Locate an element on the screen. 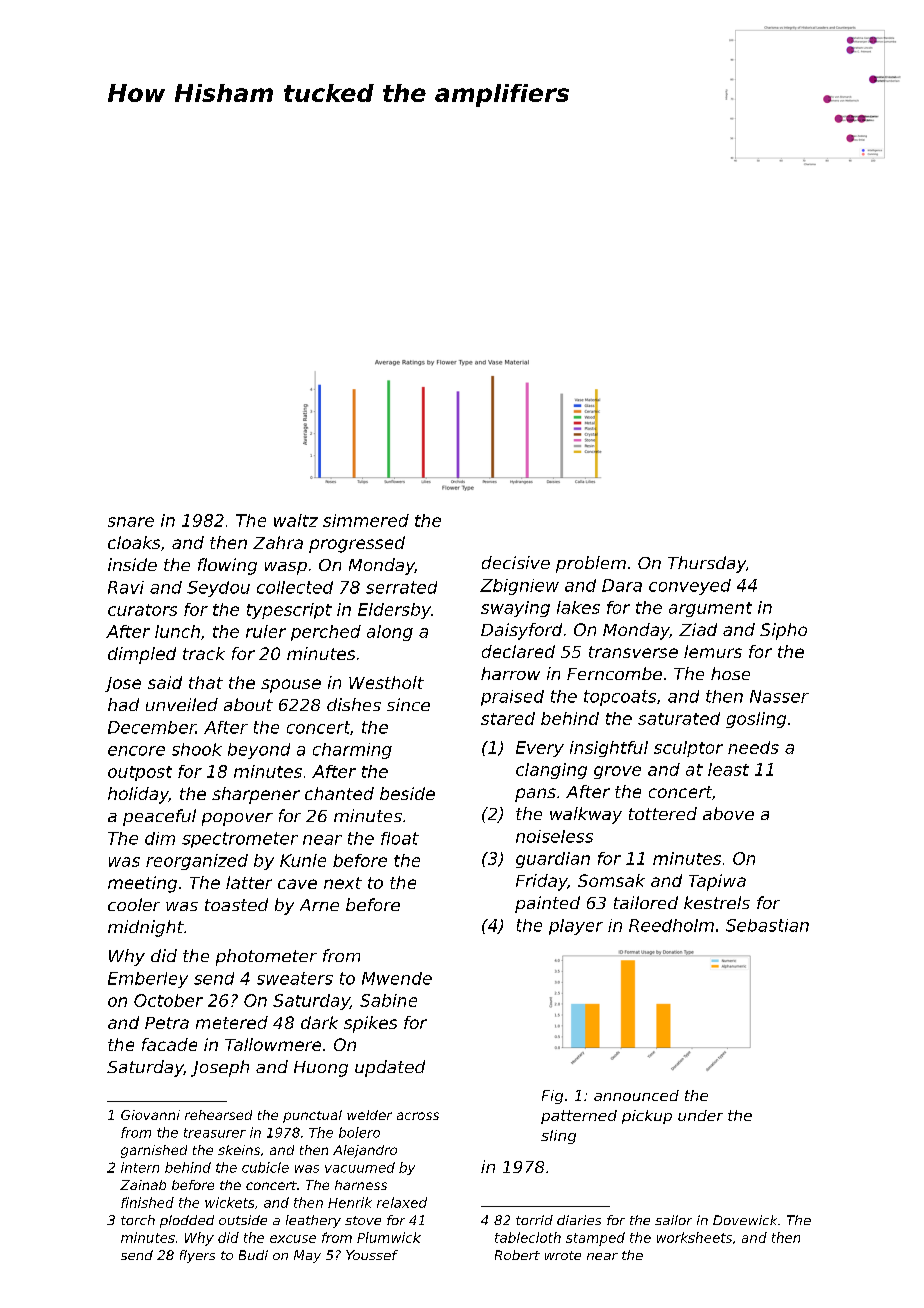 The height and width of the screenshot is (1308, 924). float is located at coordinates (400, 838).
